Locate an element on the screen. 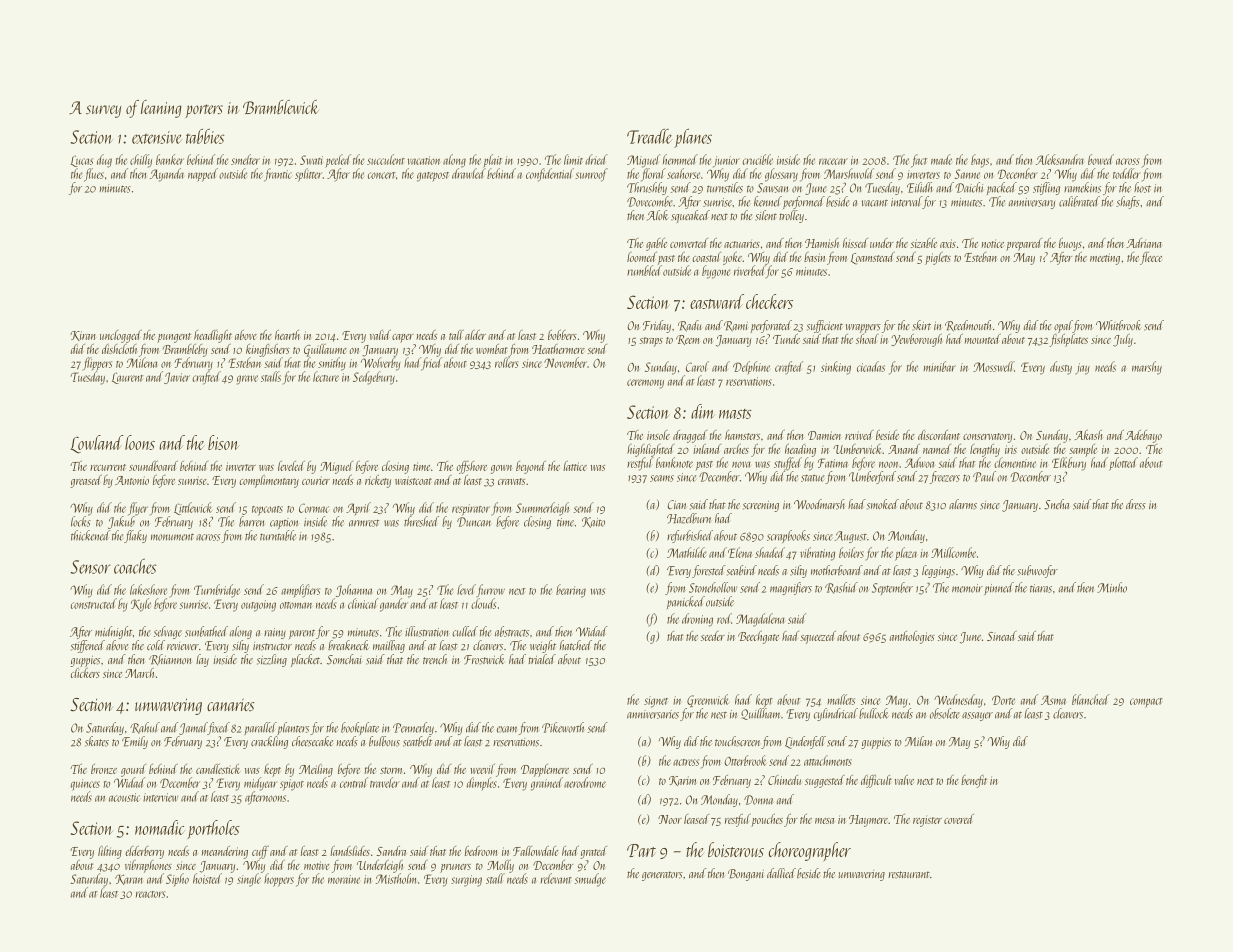 The width and height of the screenshot is (1233, 952). Lowland is located at coordinates (96, 444).
